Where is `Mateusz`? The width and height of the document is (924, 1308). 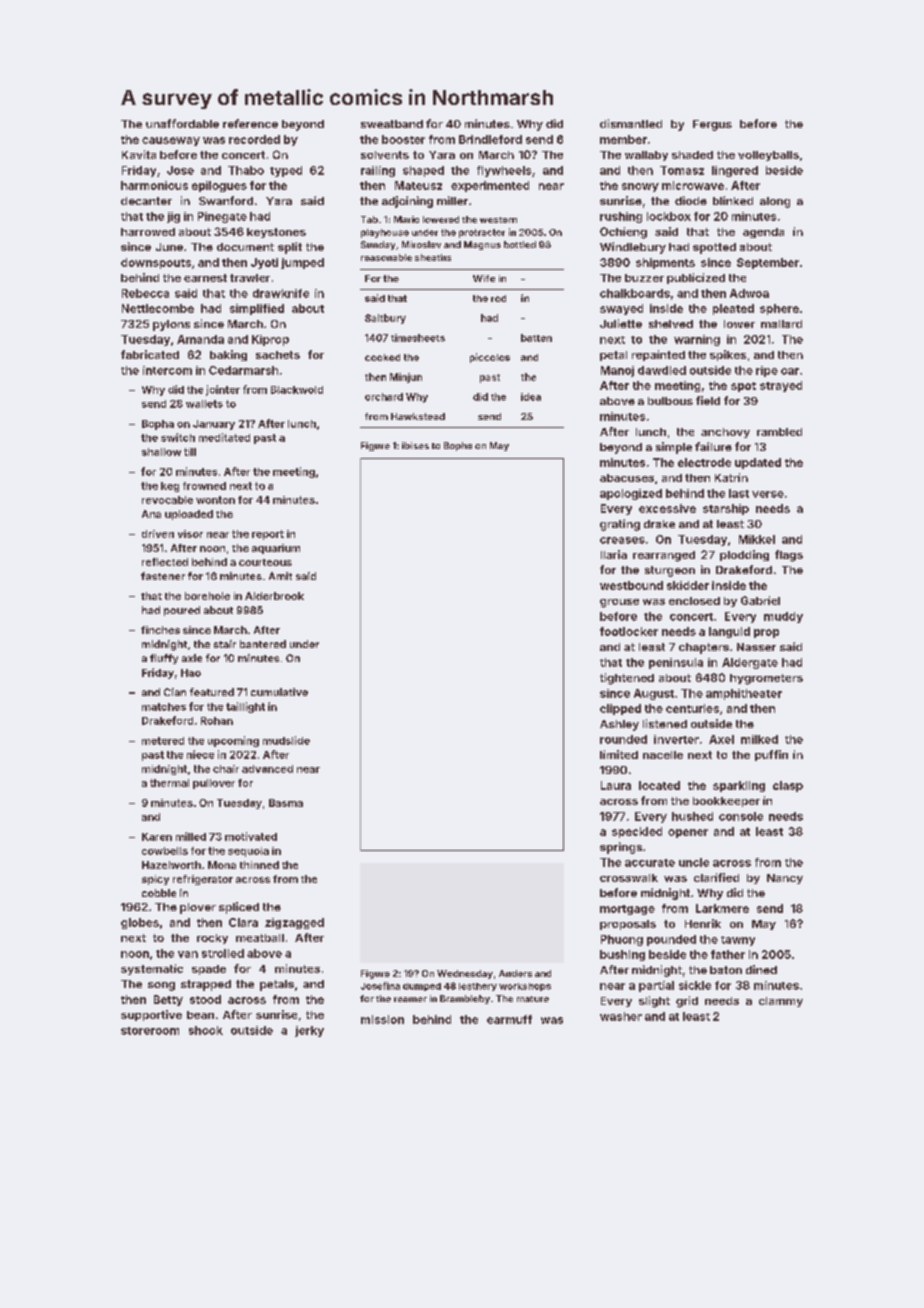
Mateusz is located at coordinates (418, 185).
